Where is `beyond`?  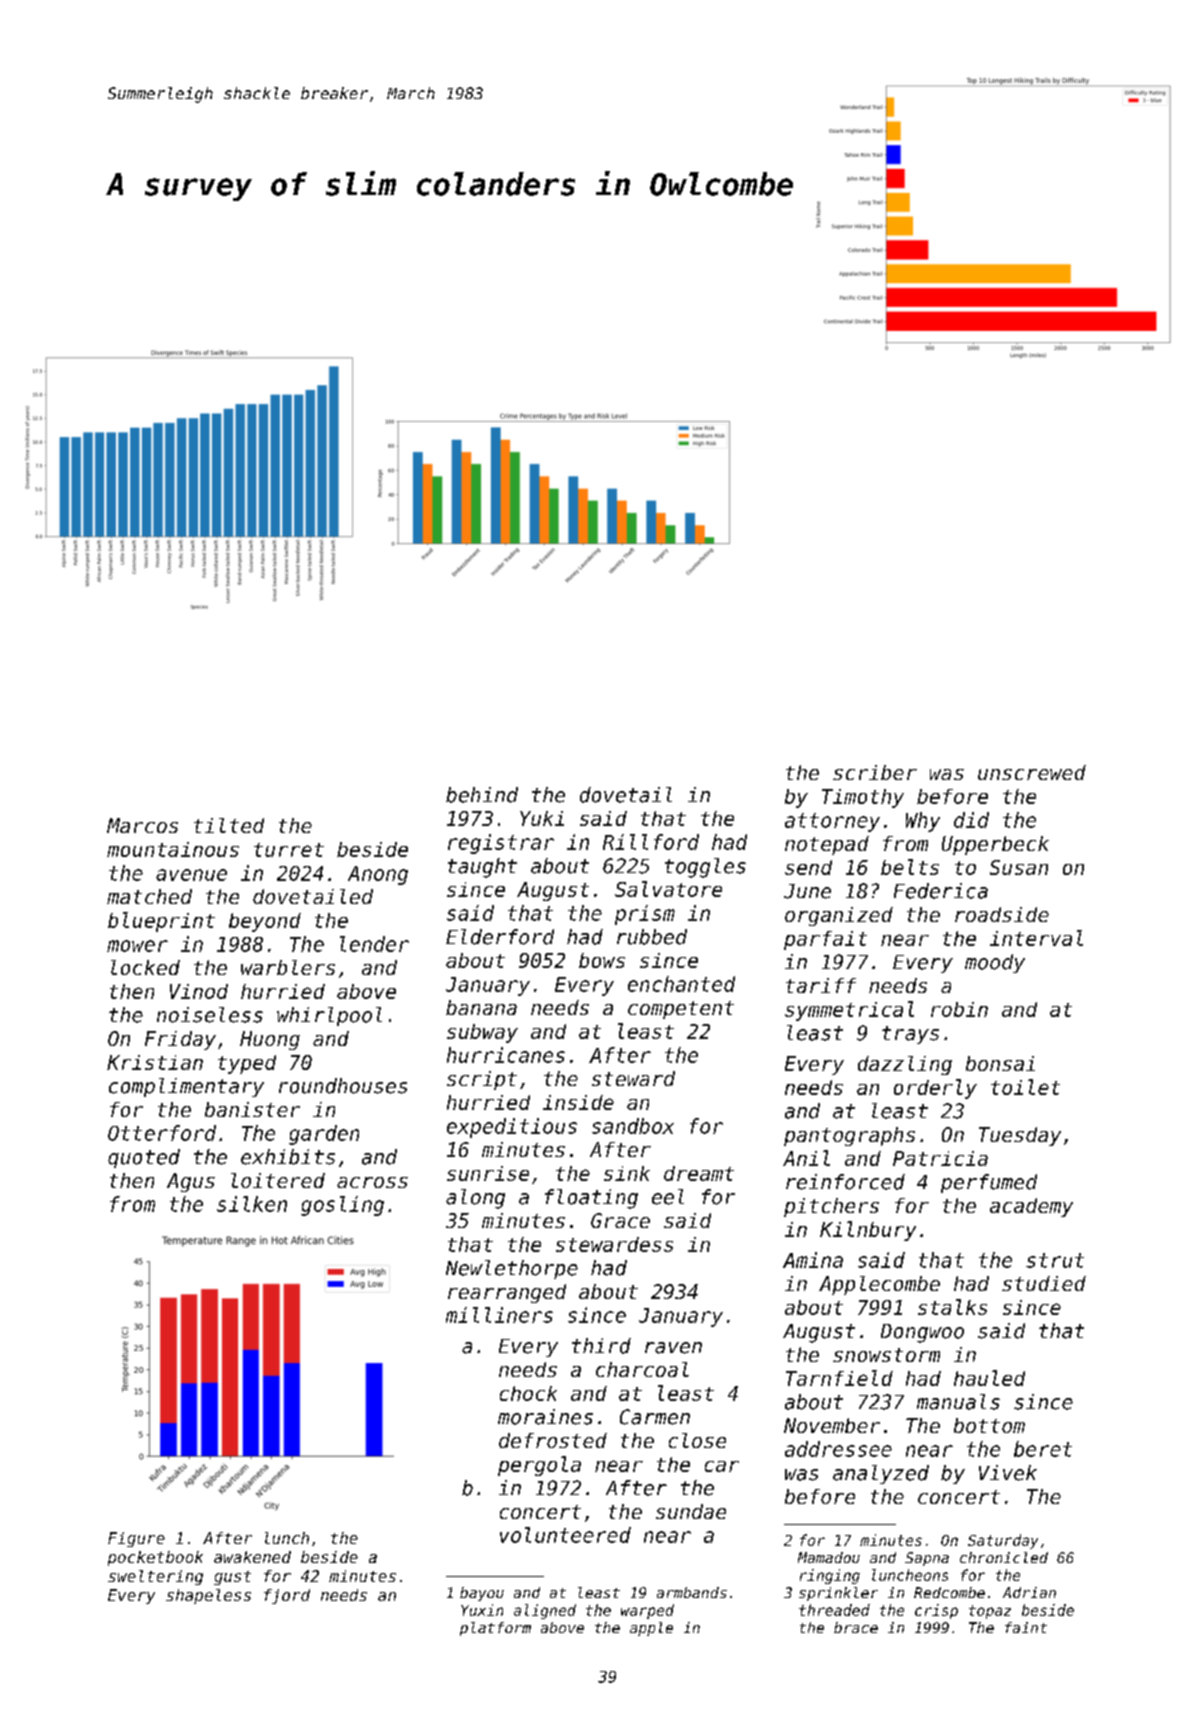
beyond is located at coordinates (265, 922).
